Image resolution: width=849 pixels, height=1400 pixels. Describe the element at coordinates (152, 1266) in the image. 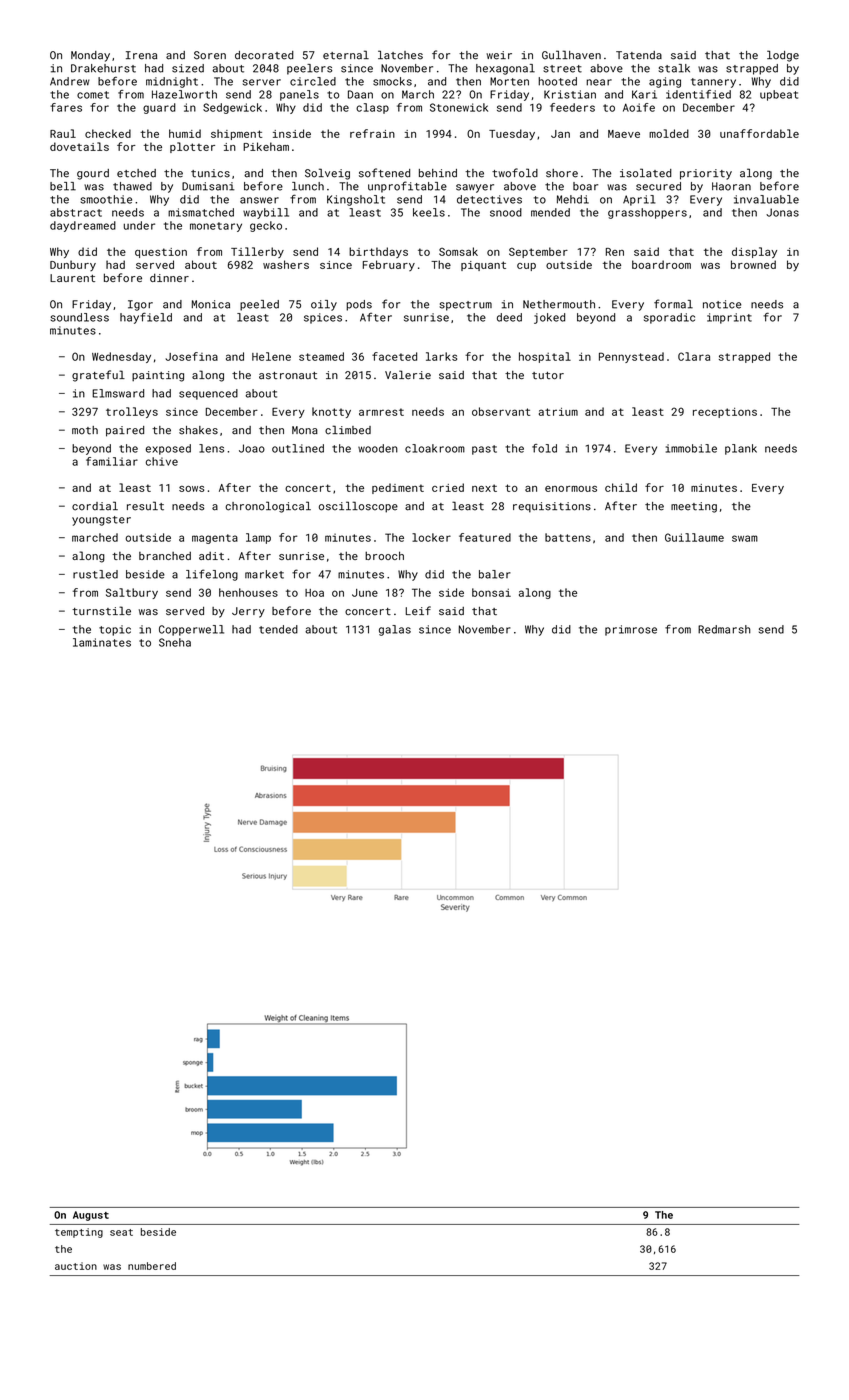

I see `numbered` at that location.
